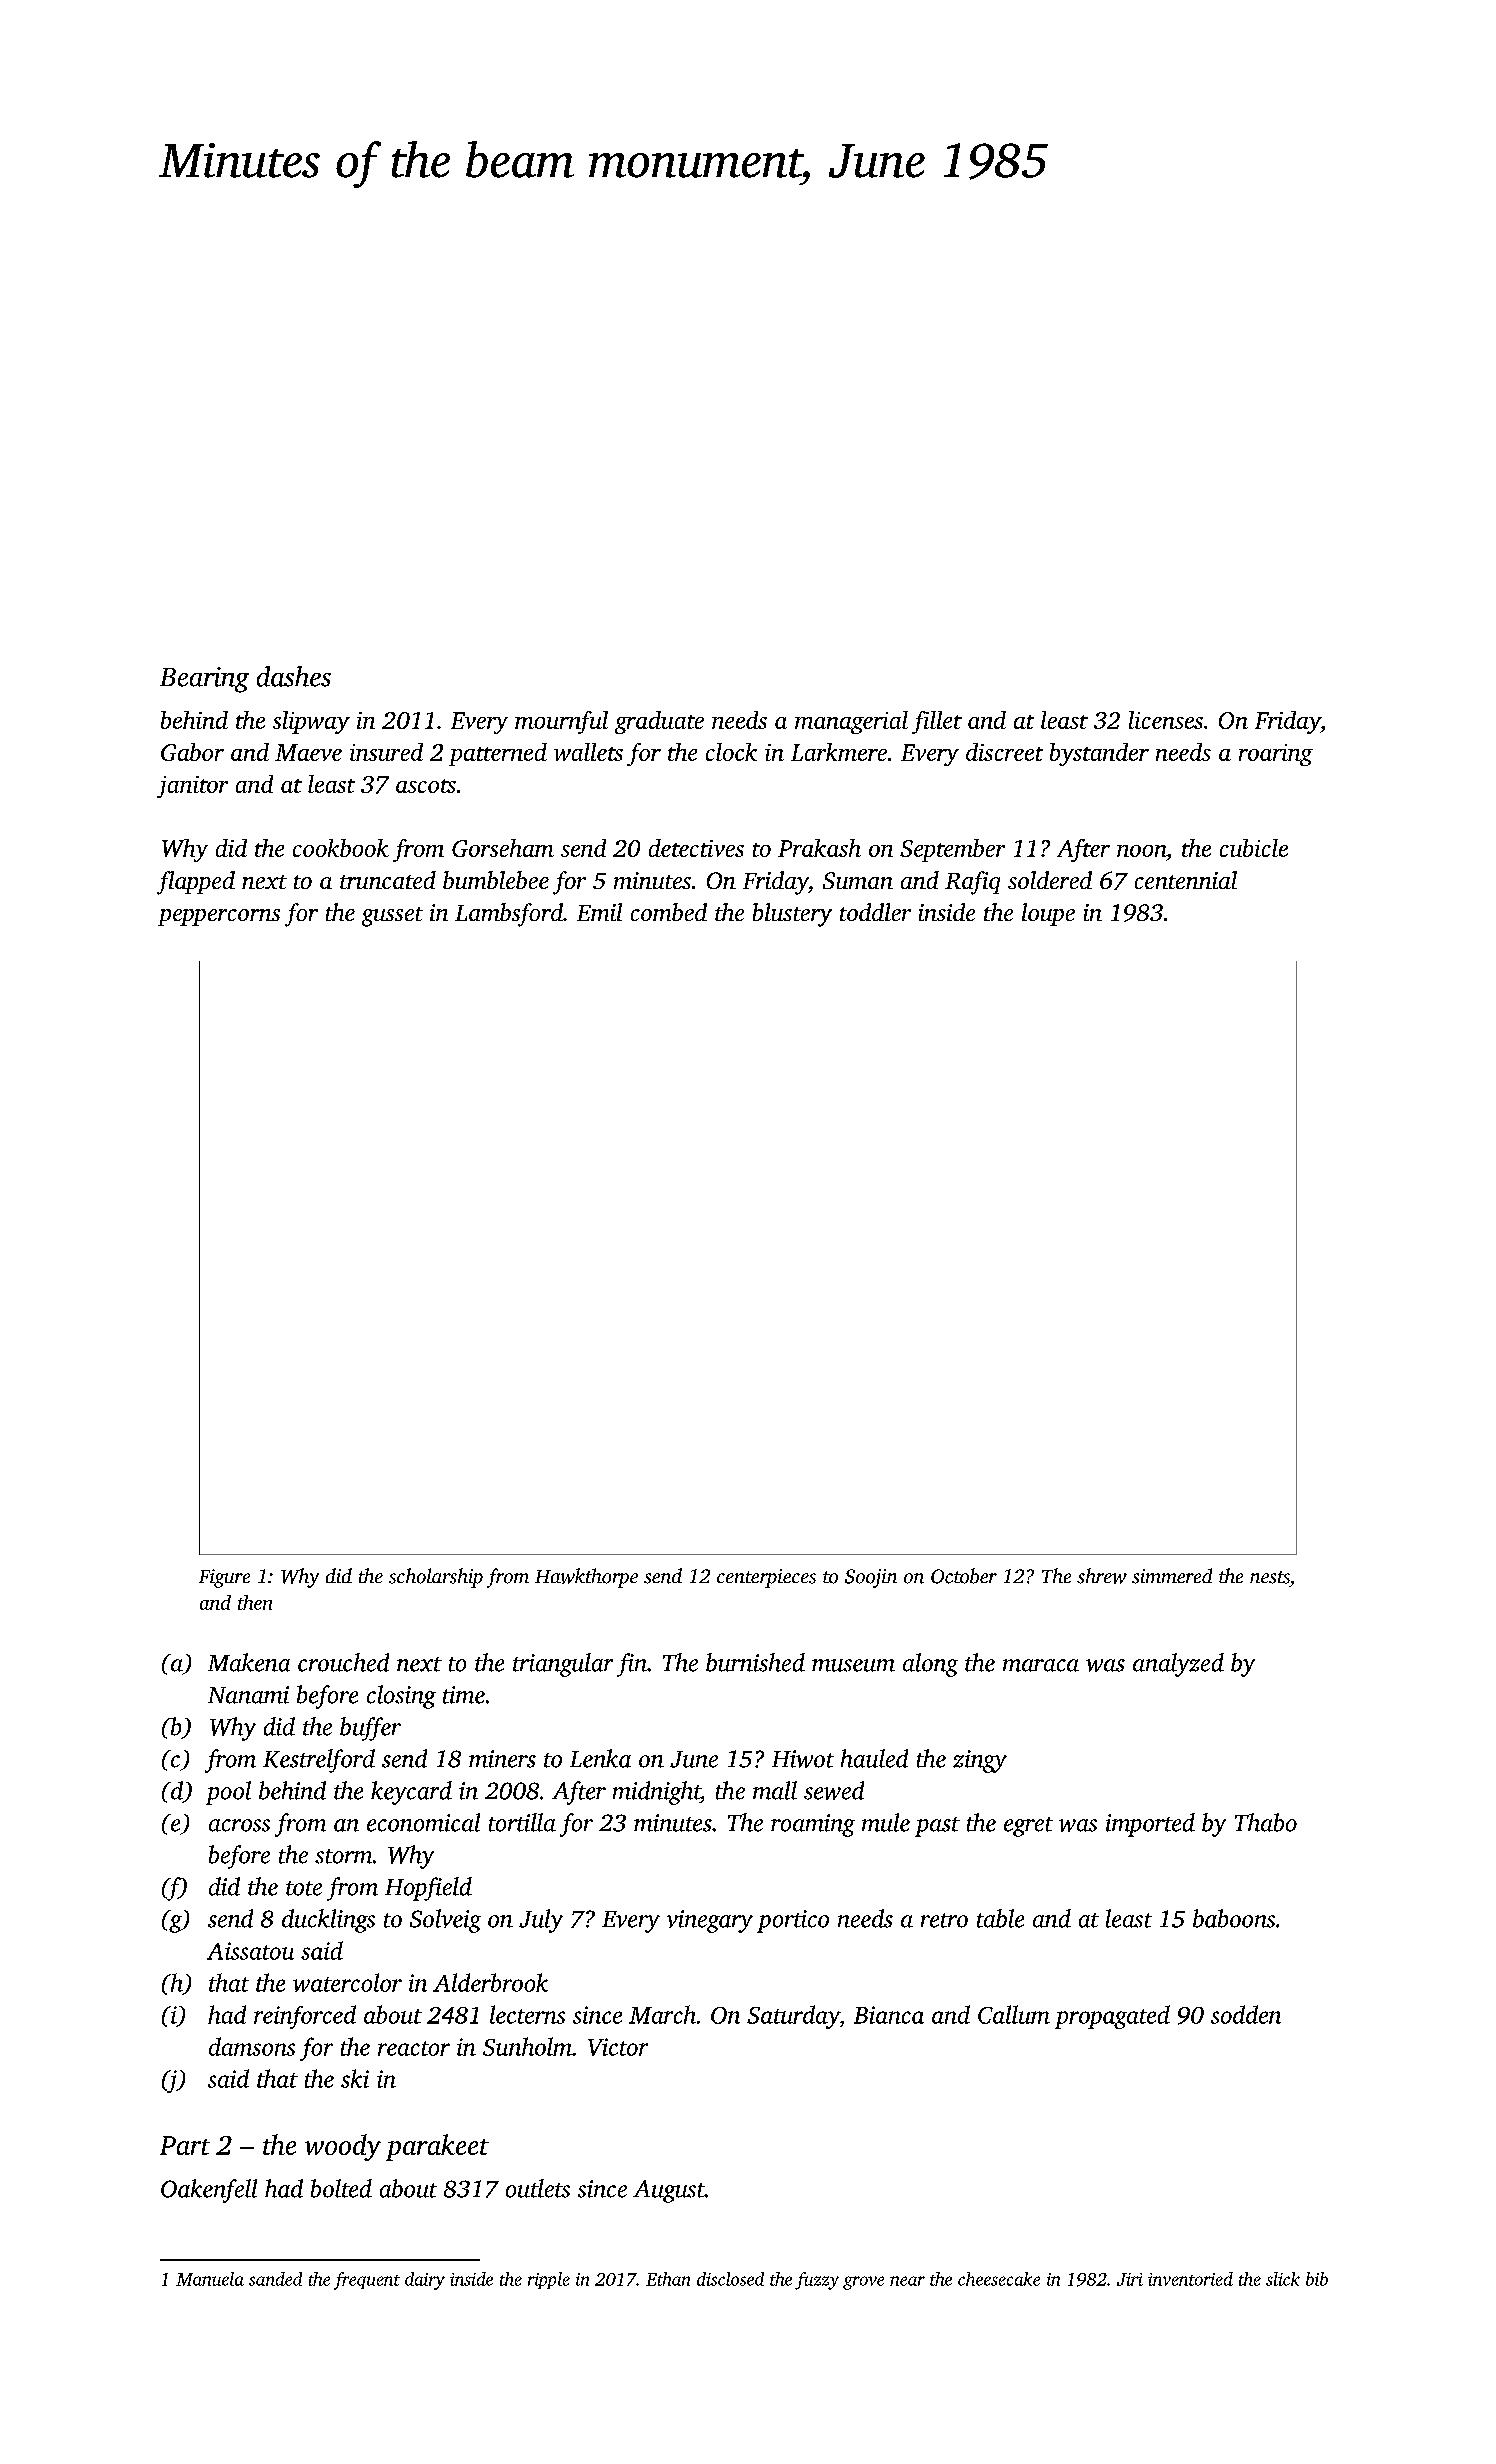 Image resolution: width=1496 pixels, height=2464 pixels. I want to click on roaring, so click(1276, 755).
